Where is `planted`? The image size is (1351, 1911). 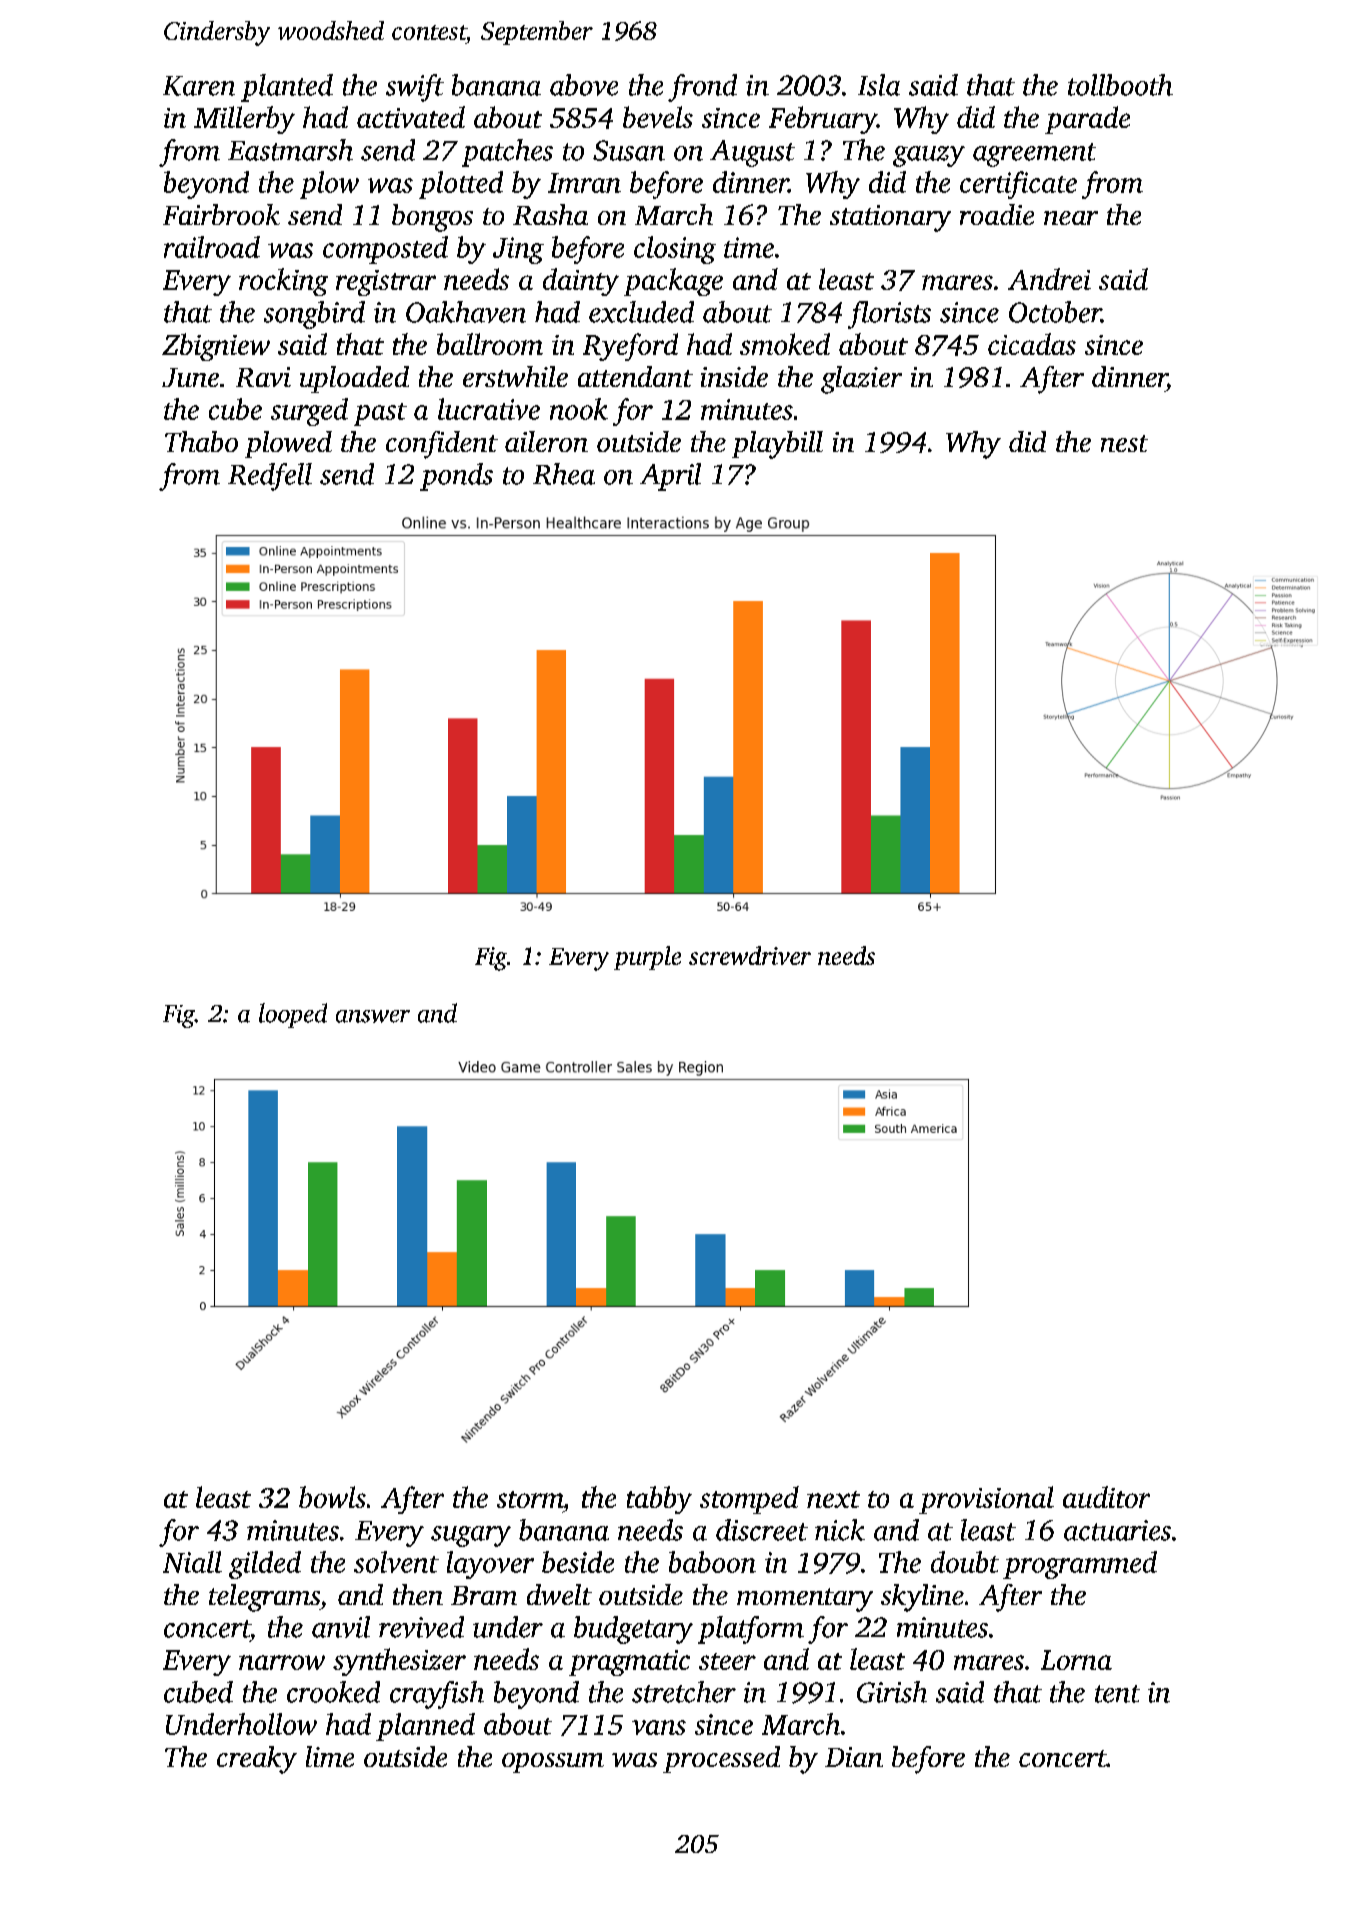 planted is located at coordinates (287, 88).
